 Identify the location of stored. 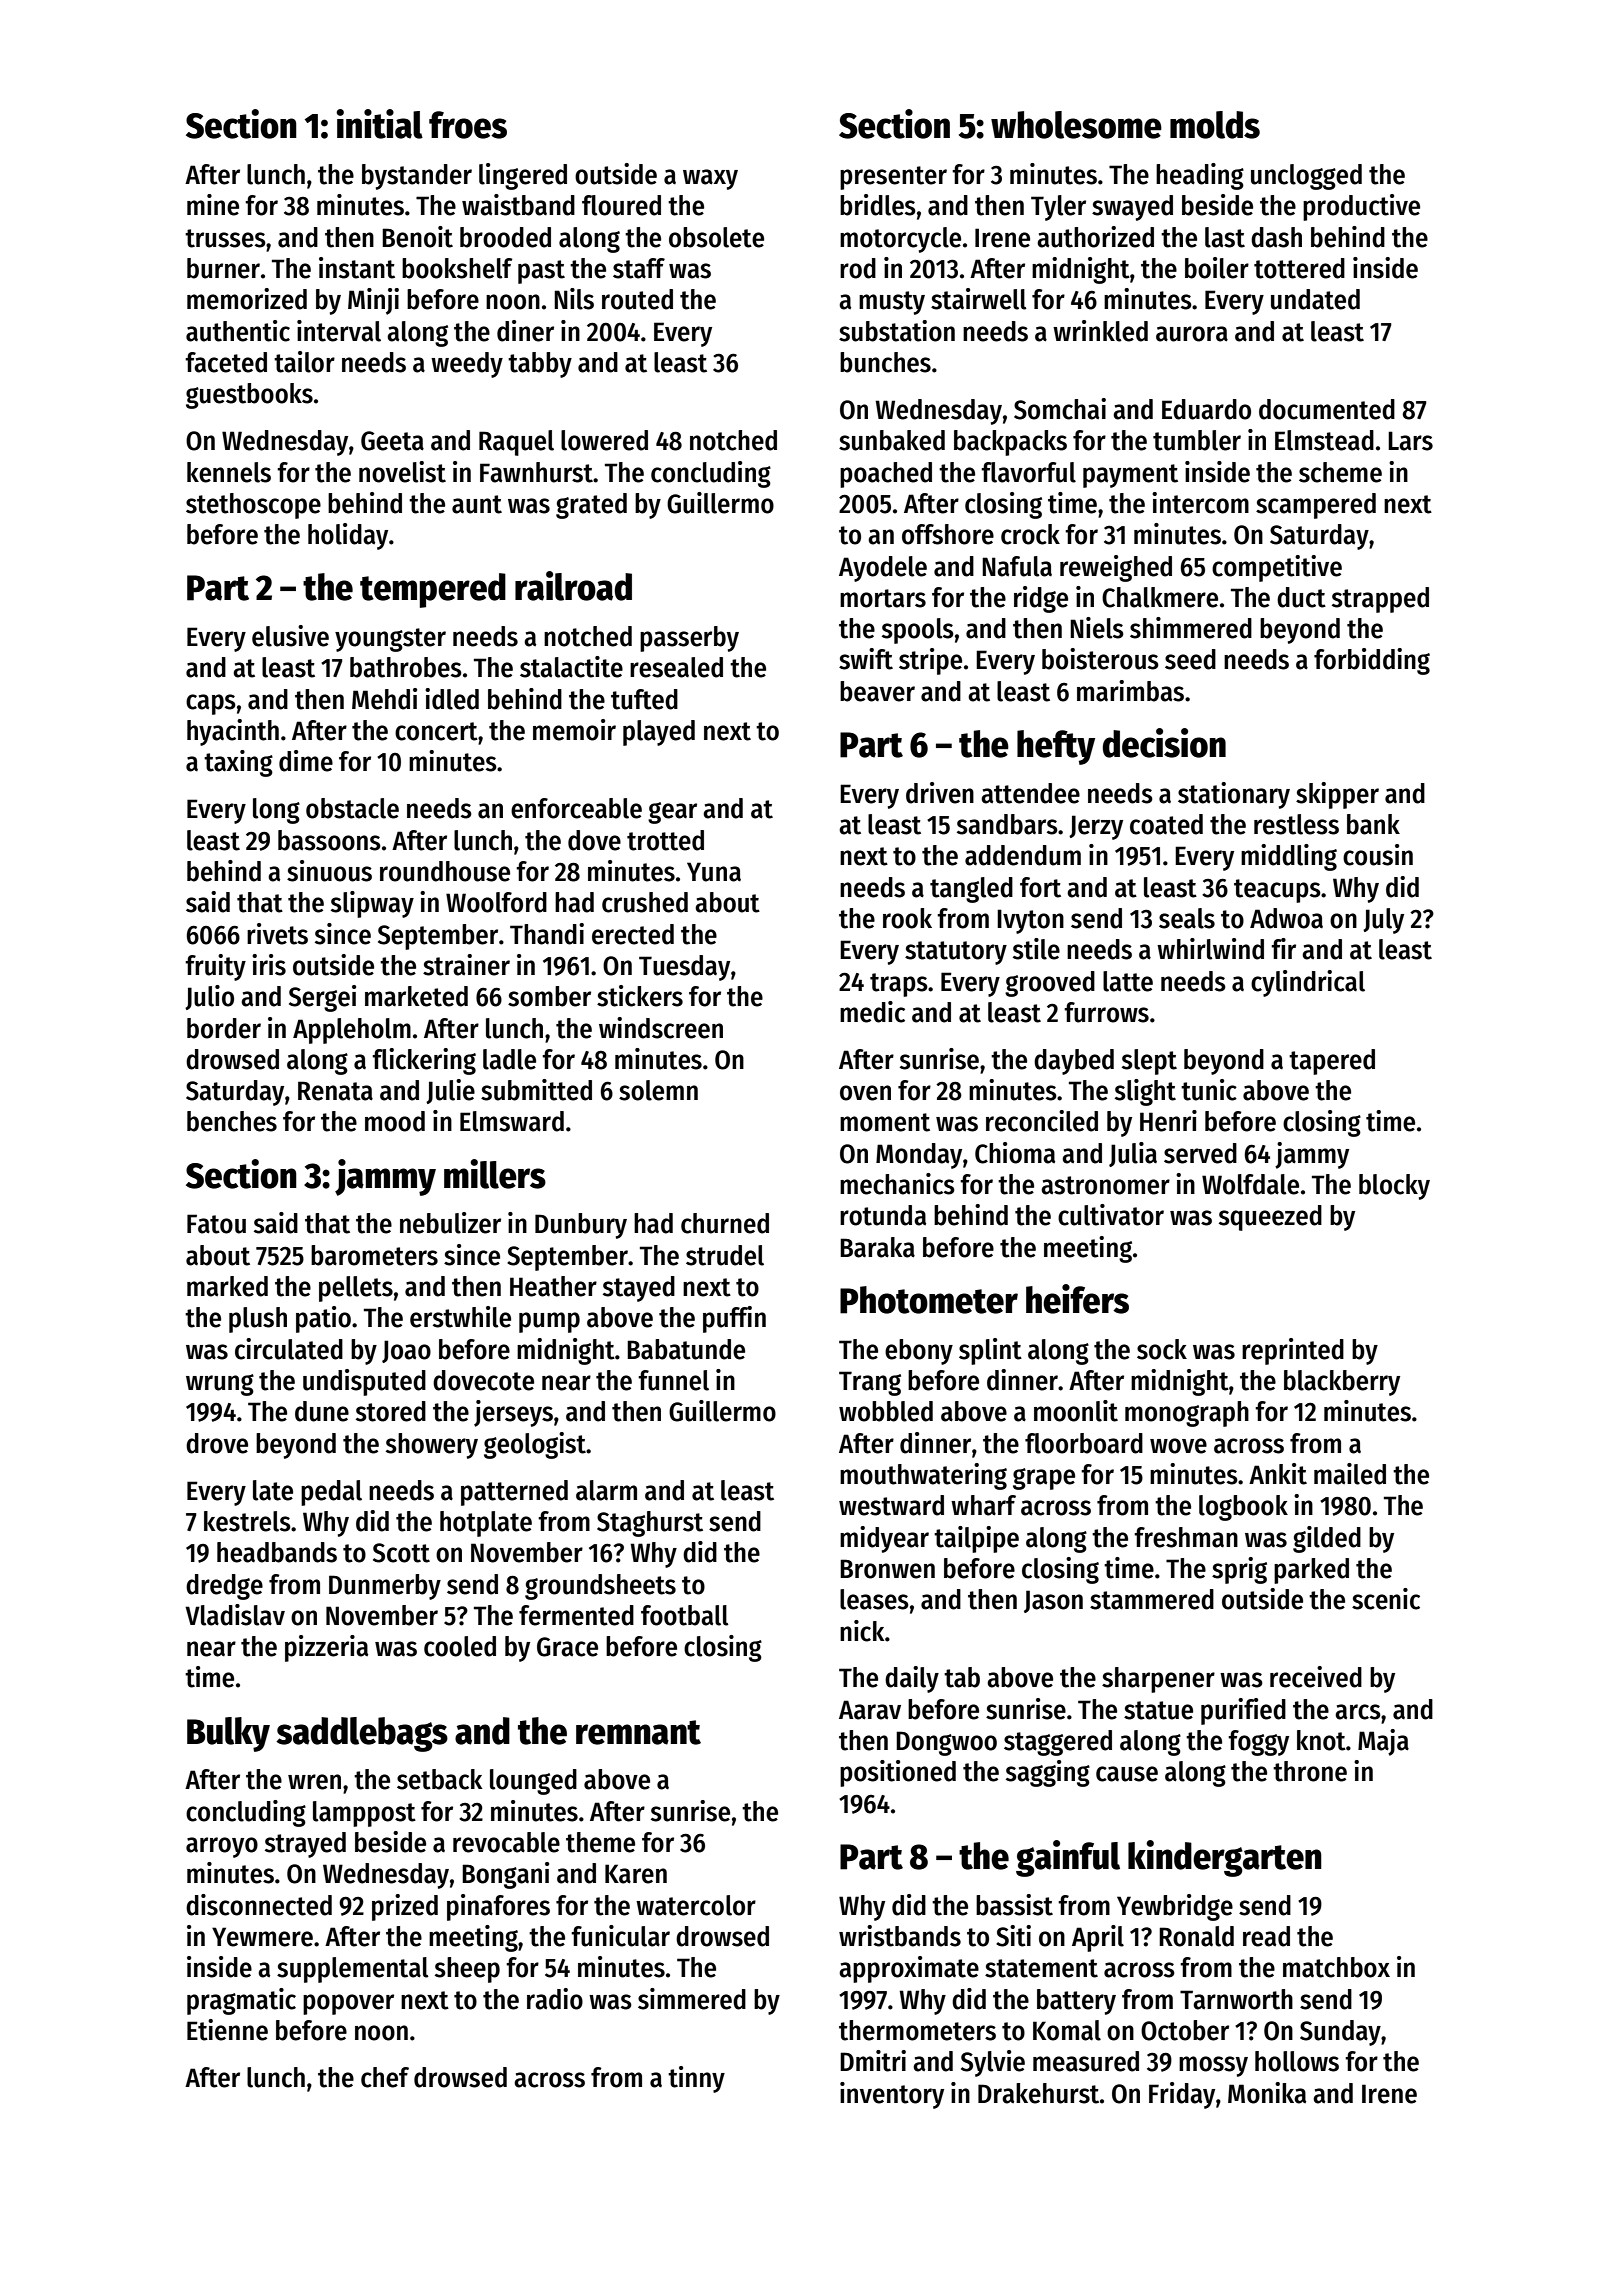
(391, 1411).
